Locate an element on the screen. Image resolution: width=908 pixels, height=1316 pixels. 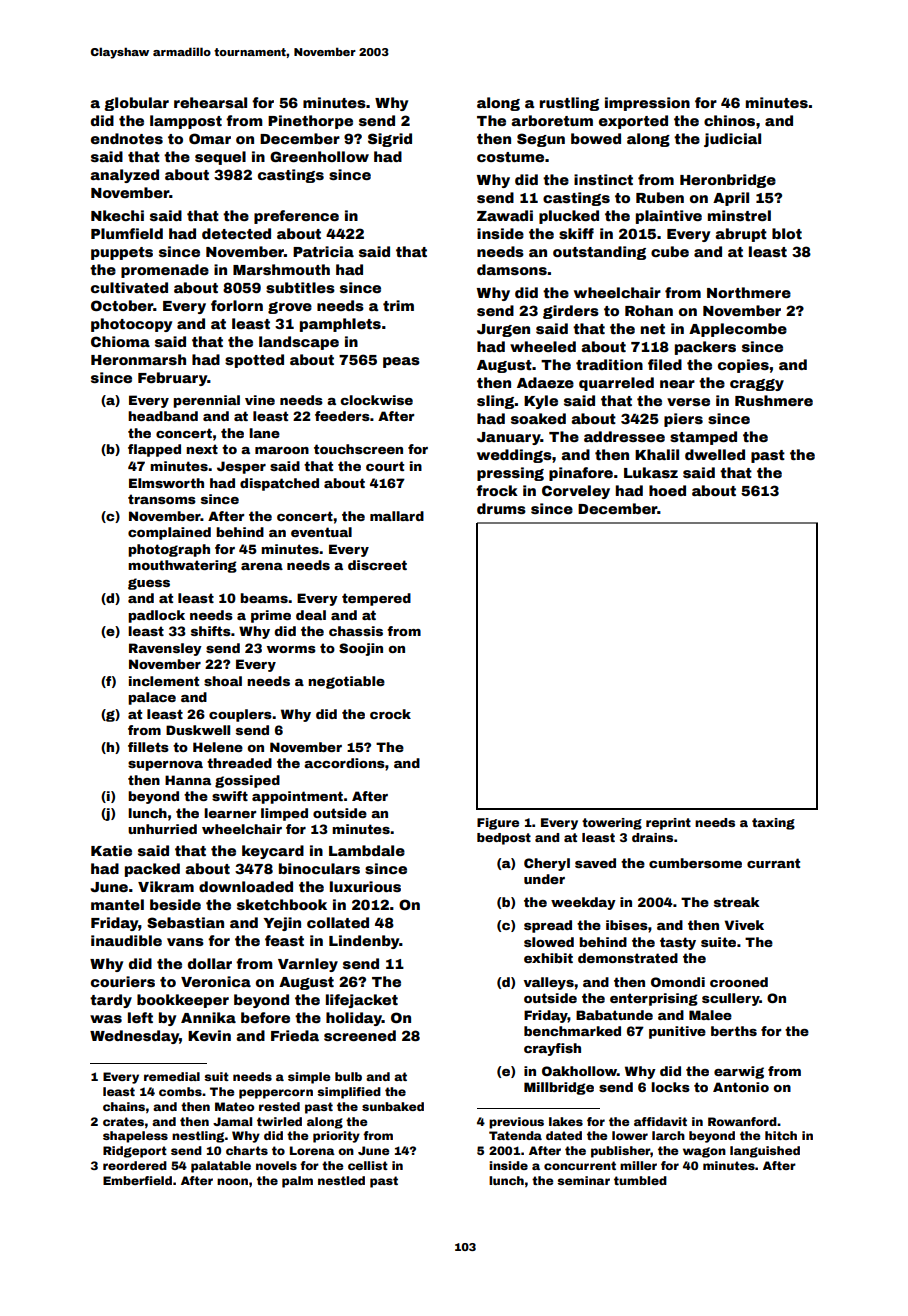
impression is located at coordinates (647, 104).
